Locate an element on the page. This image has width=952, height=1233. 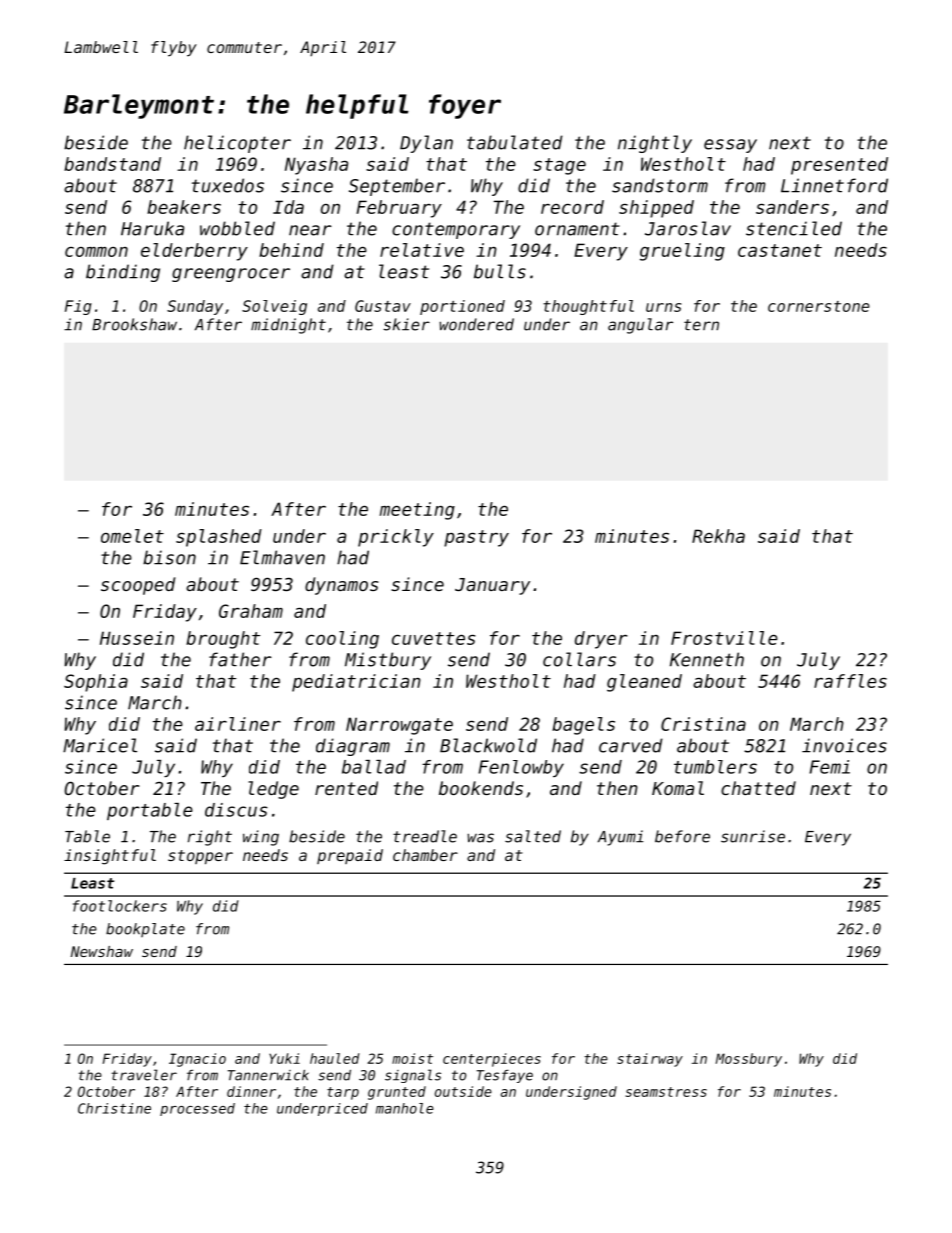
Rekha is located at coordinates (718, 536).
